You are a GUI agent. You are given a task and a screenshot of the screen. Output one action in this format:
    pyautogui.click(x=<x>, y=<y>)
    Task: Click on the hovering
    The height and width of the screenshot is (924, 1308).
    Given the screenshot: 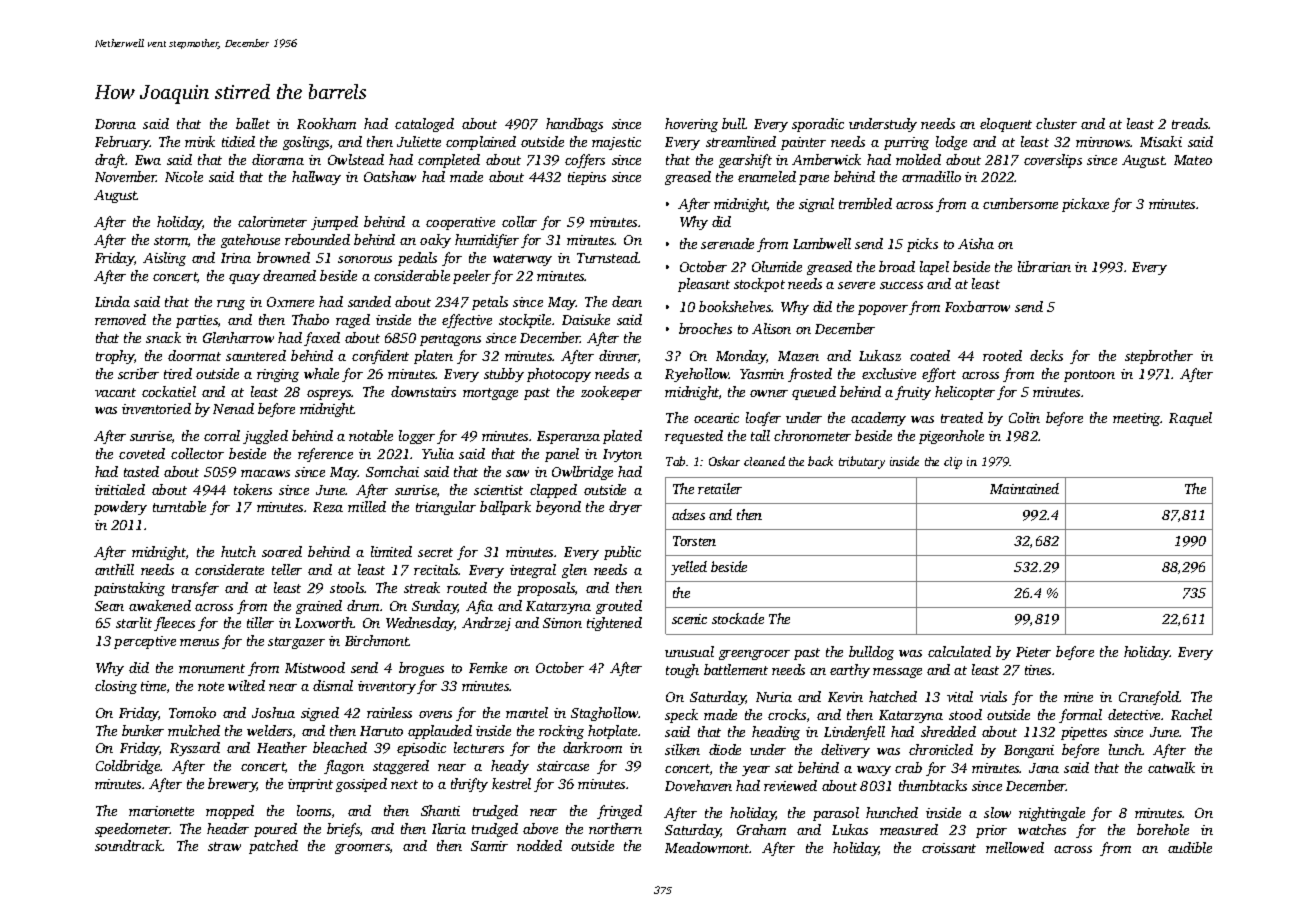 What is the action you would take?
    pyautogui.click(x=691, y=125)
